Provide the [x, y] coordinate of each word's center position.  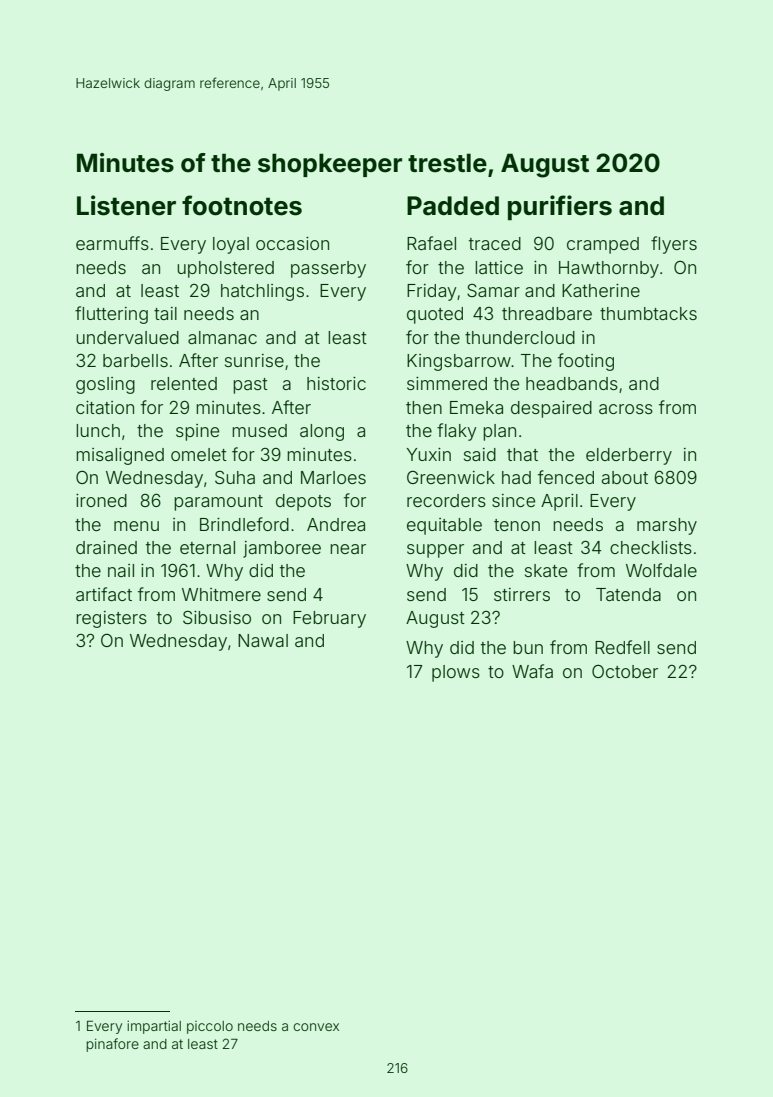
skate [546, 570]
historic [336, 383]
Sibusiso [217, 617]
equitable [444, 526]
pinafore [112, 1045]
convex [316, 1027]
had [516, 477]
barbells [135, 360]
